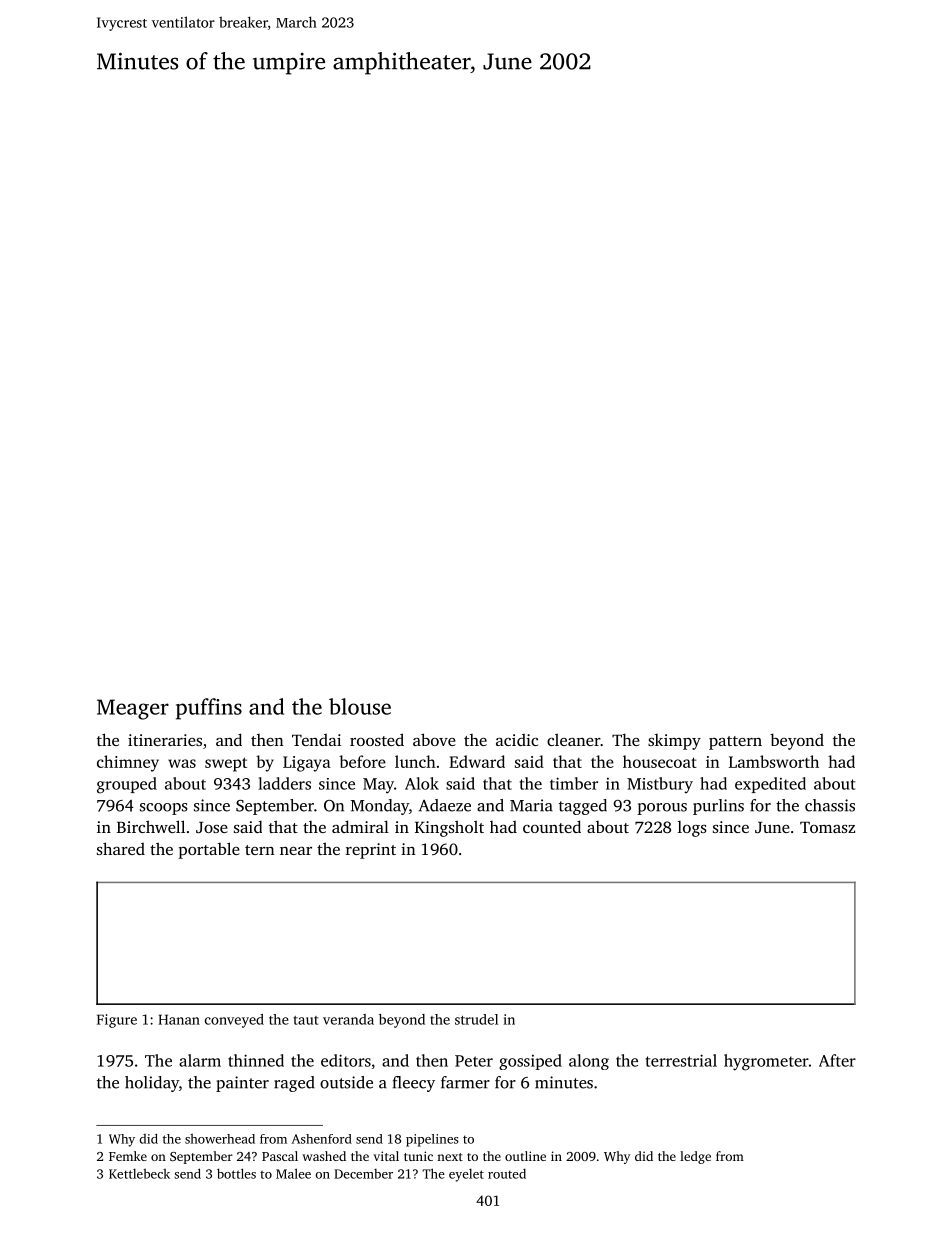 The width and height of the page is (952, 1233). Describe the element at coordinates (827, 827) in the page. I see `Tomasz` at that location.
